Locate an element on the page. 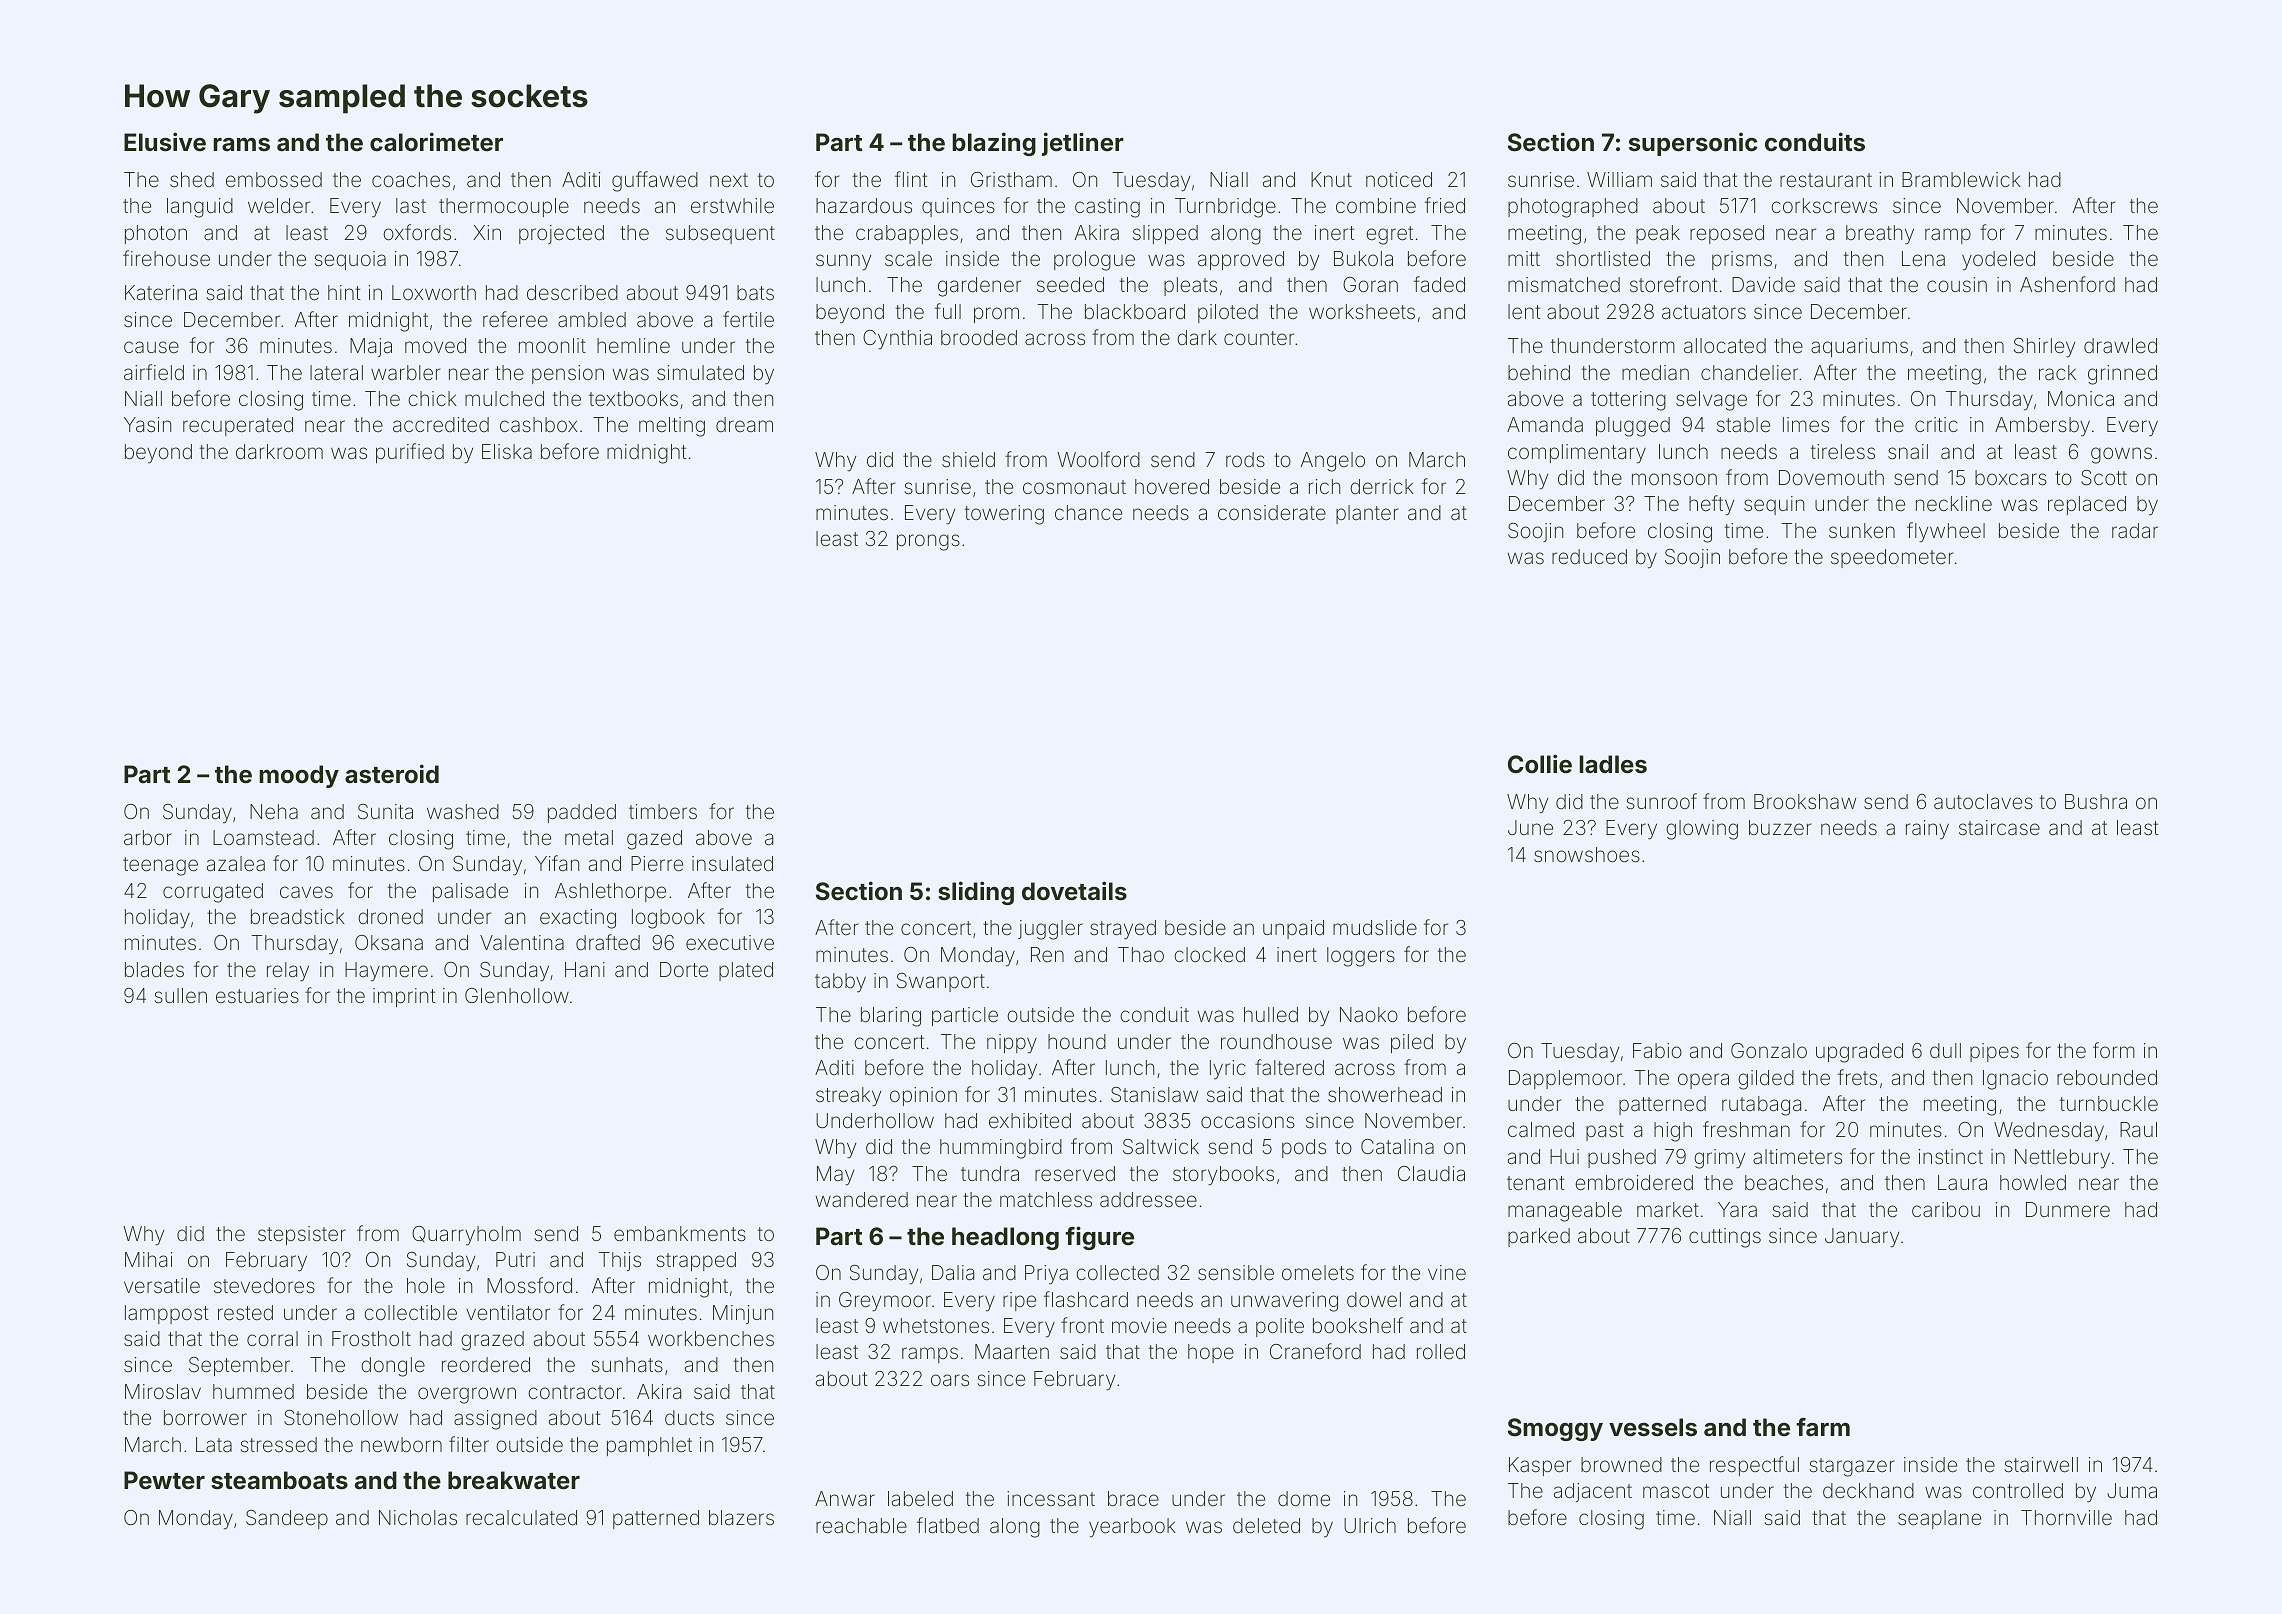 The image size is (2282, 1614). Bushra is located at coordinates (2096, 801).
